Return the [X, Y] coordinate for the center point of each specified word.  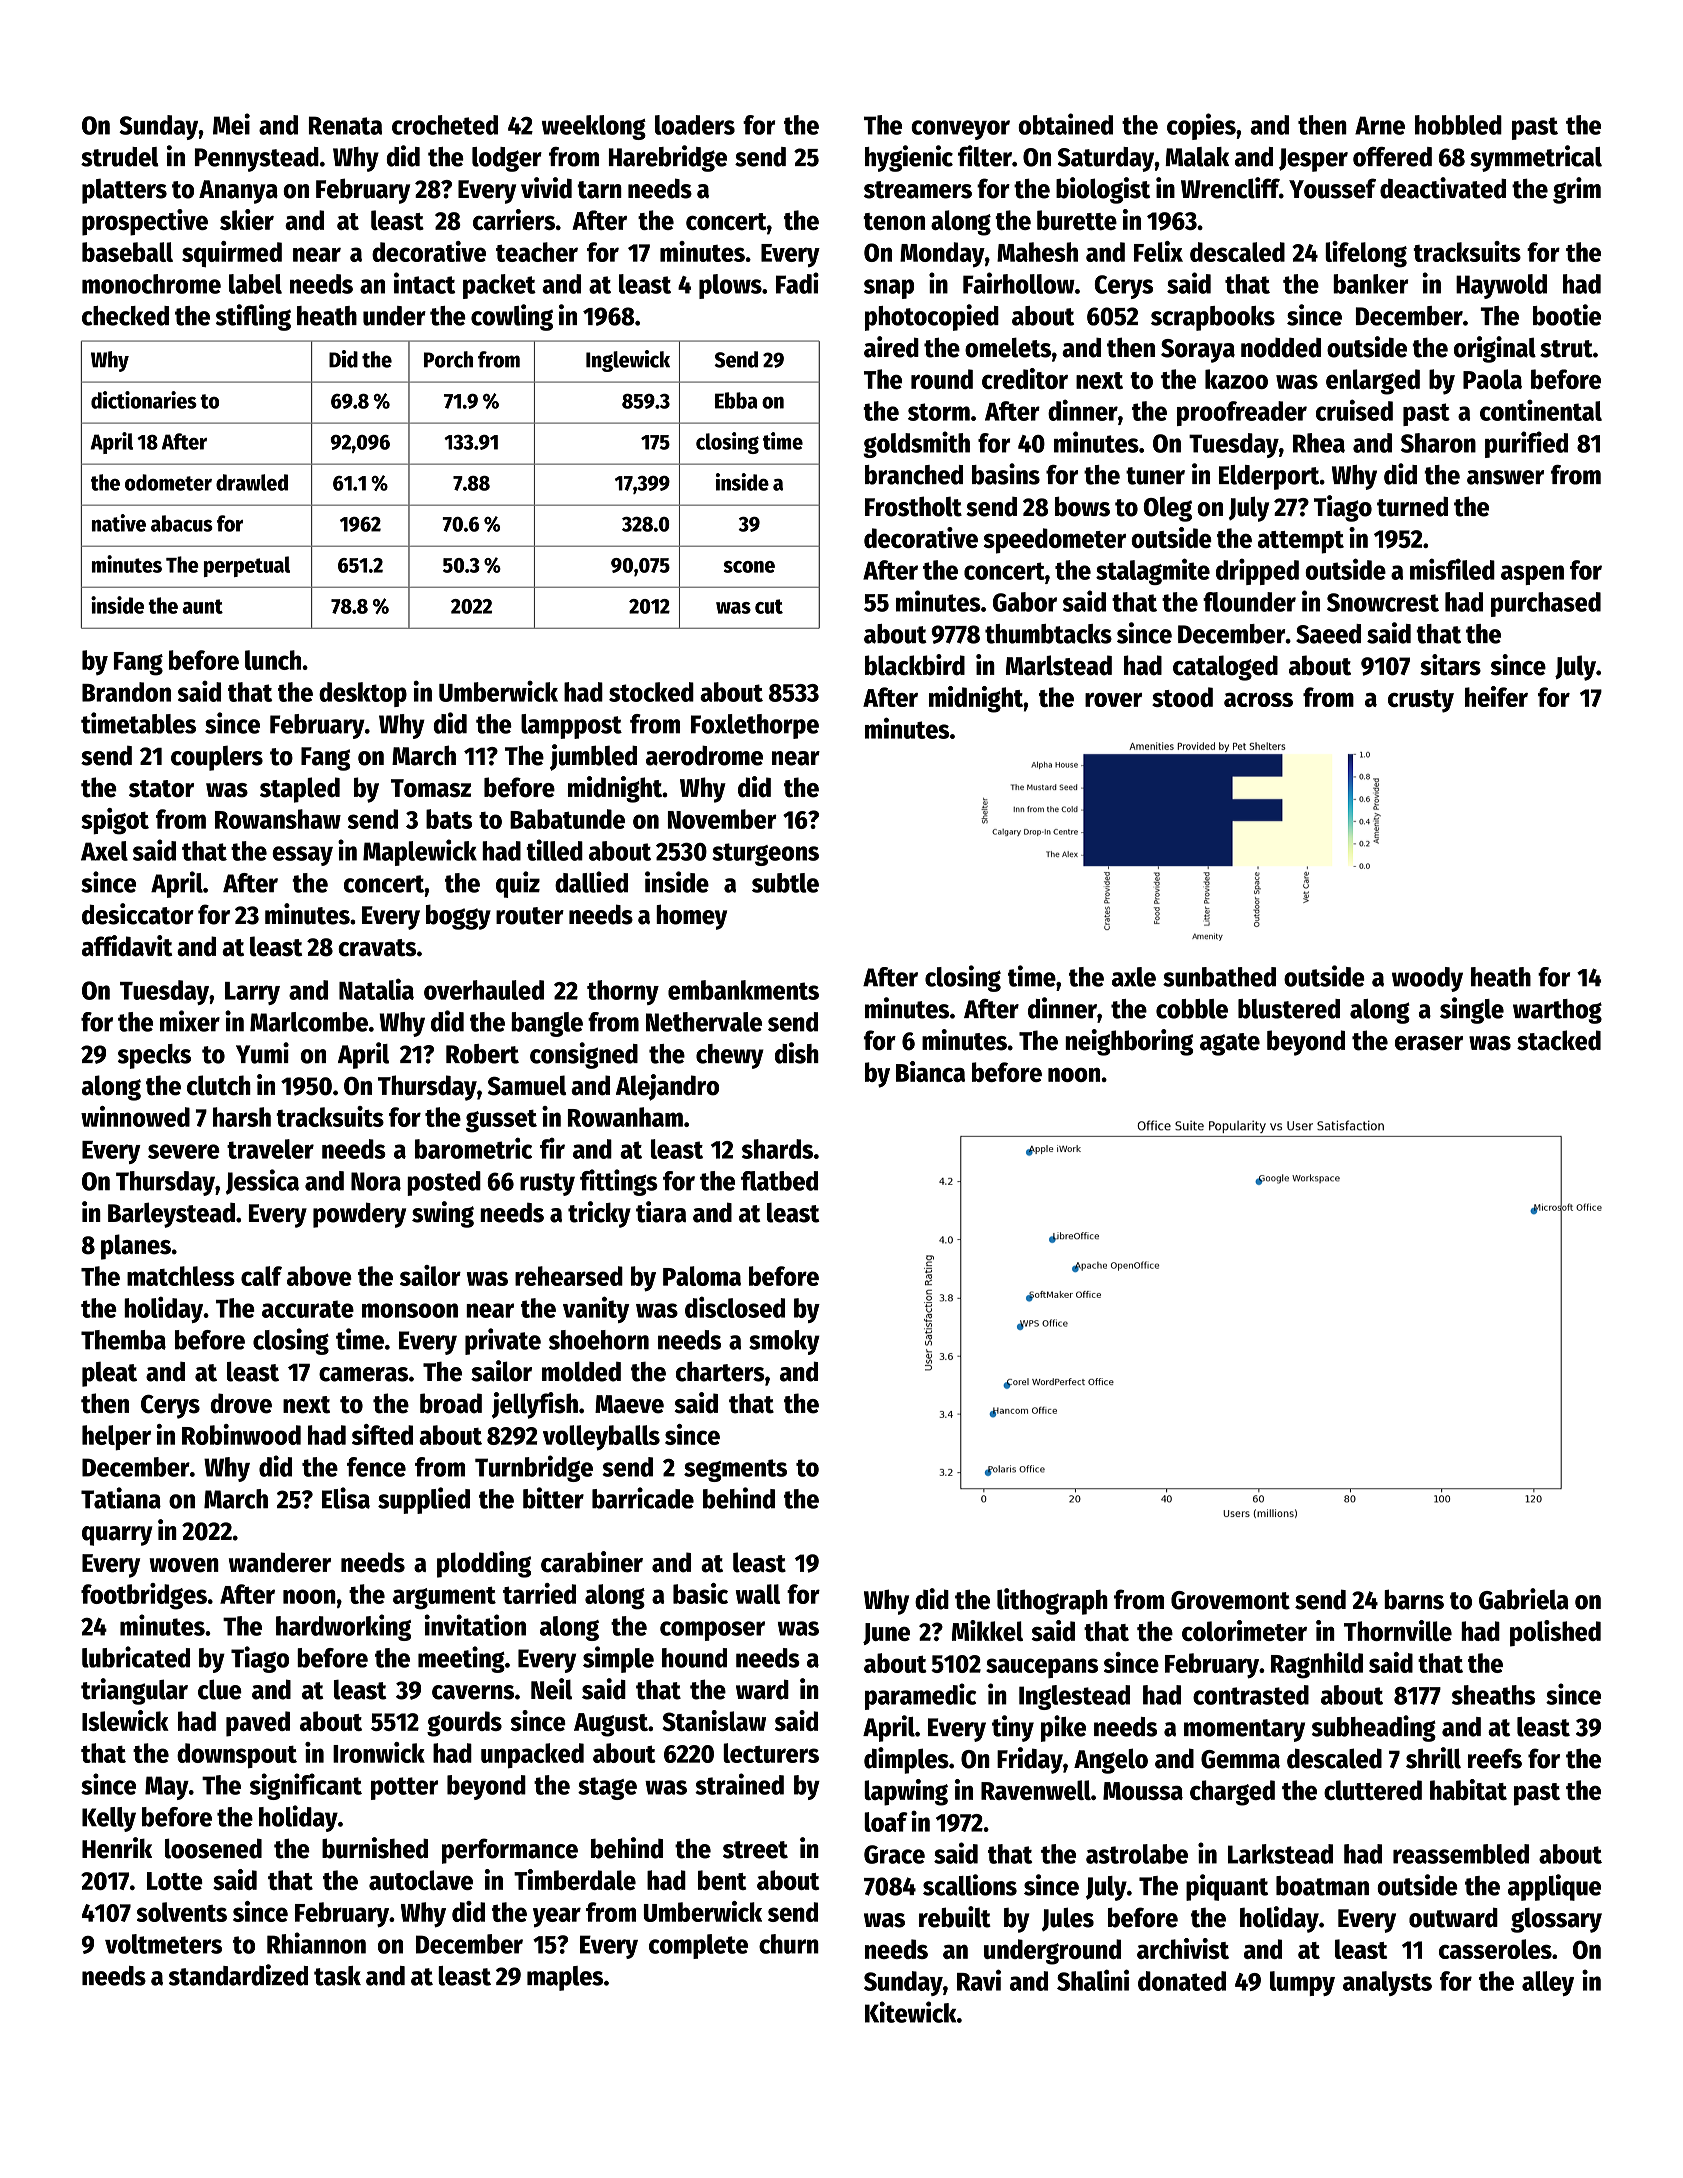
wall [758, 1594]
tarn [599, 190]
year [557, 1917]
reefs [1495, 1758]
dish [797, 1053]
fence [376, 1467]
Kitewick [910, 2012]
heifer [1496, 696]
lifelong [1366, 254]
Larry [252, 993]
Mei [231, 124]
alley [1548, 1983]
